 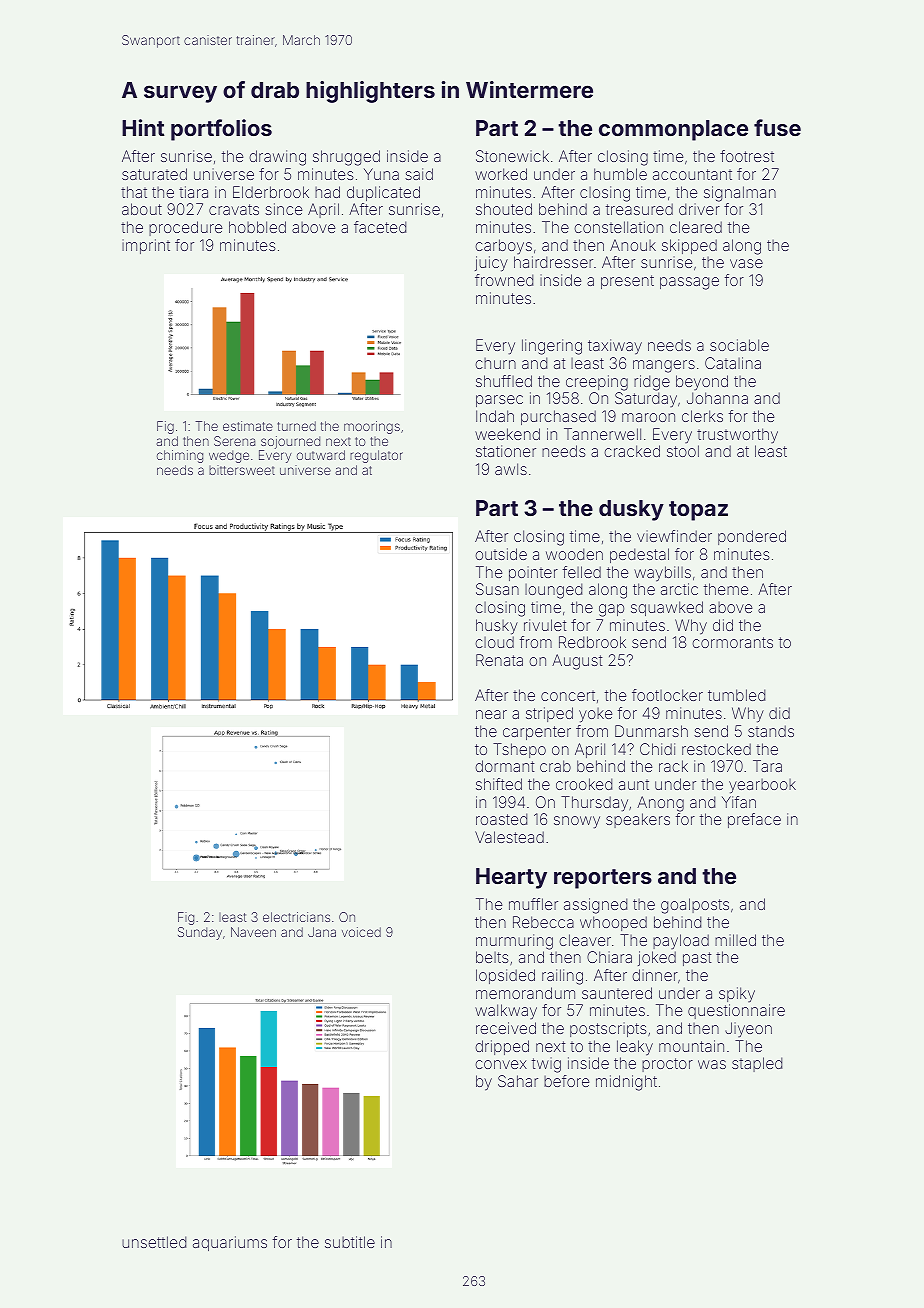 I want to click on husky, so click(x=497, y=627).
